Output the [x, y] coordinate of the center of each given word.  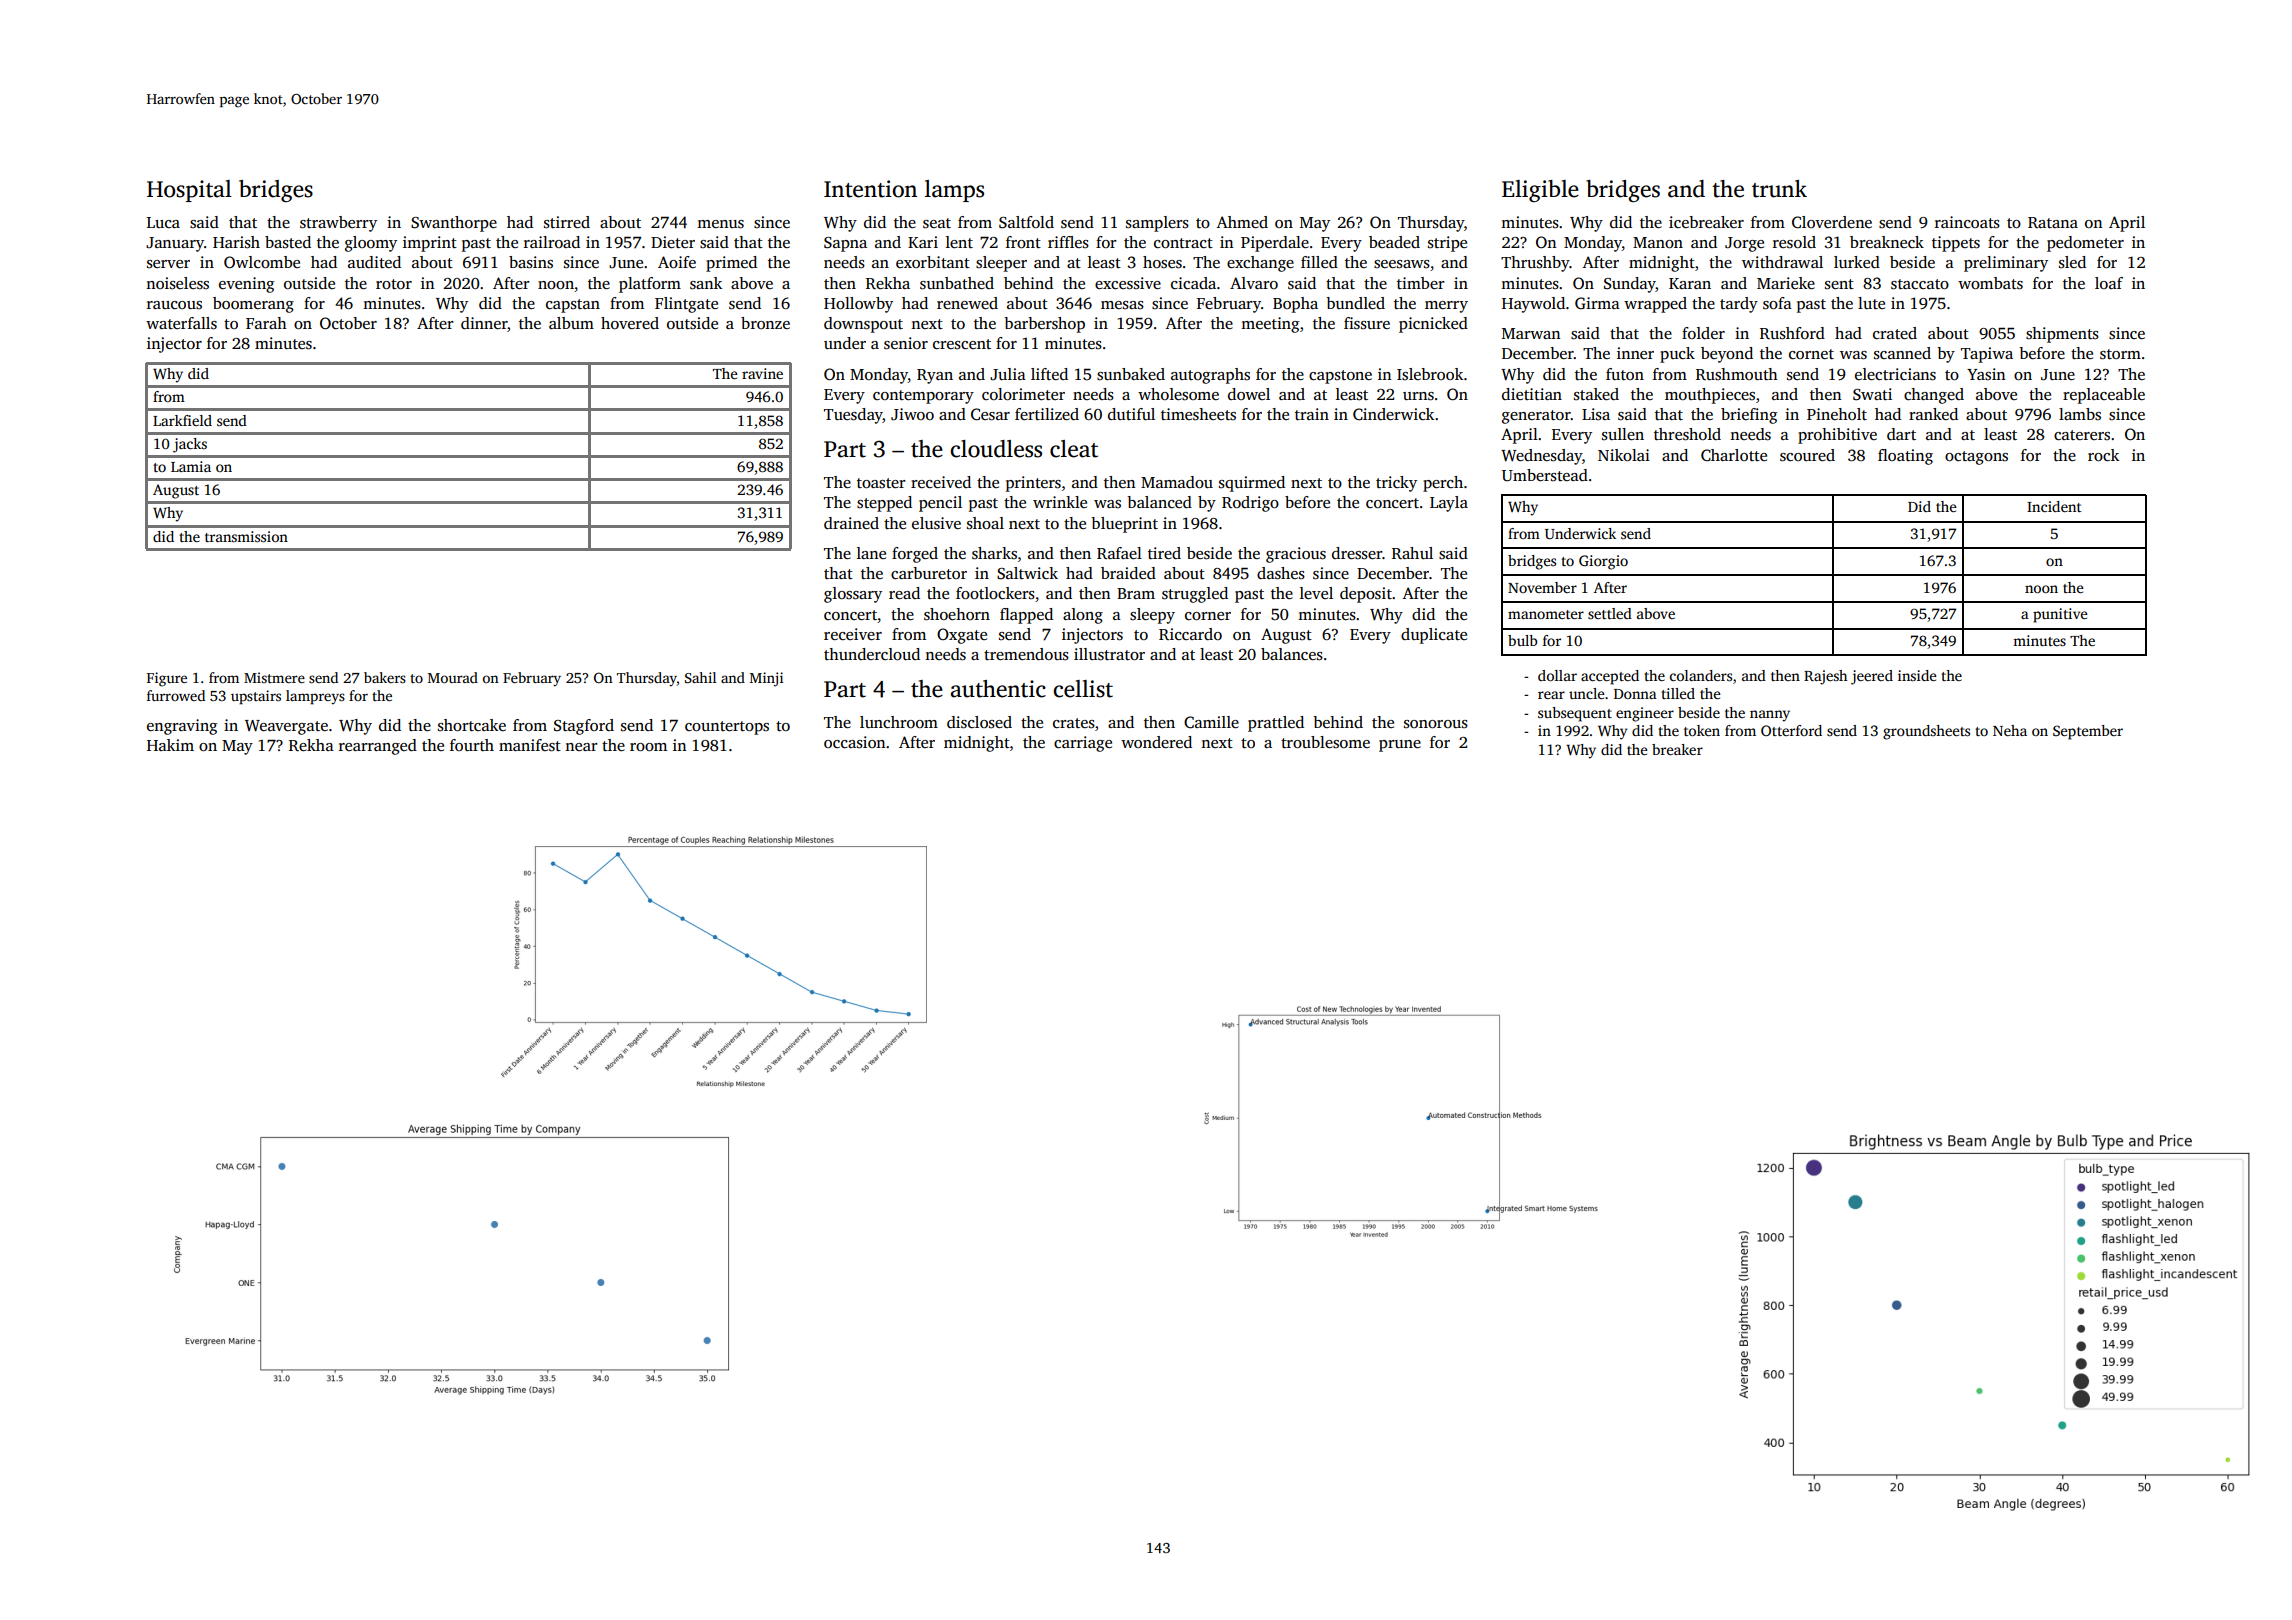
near [581, 747]
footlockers [995, 593]
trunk [1779, 189]
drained [851, 523]
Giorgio [1603, 562]
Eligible [1540, 191]
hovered [630, 323]
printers [1033, 484]
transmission [246, 536]
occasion [854, 742]
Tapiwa [1987, 355]
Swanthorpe [454, 224]
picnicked [1433, 325]
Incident [2054, 506]
